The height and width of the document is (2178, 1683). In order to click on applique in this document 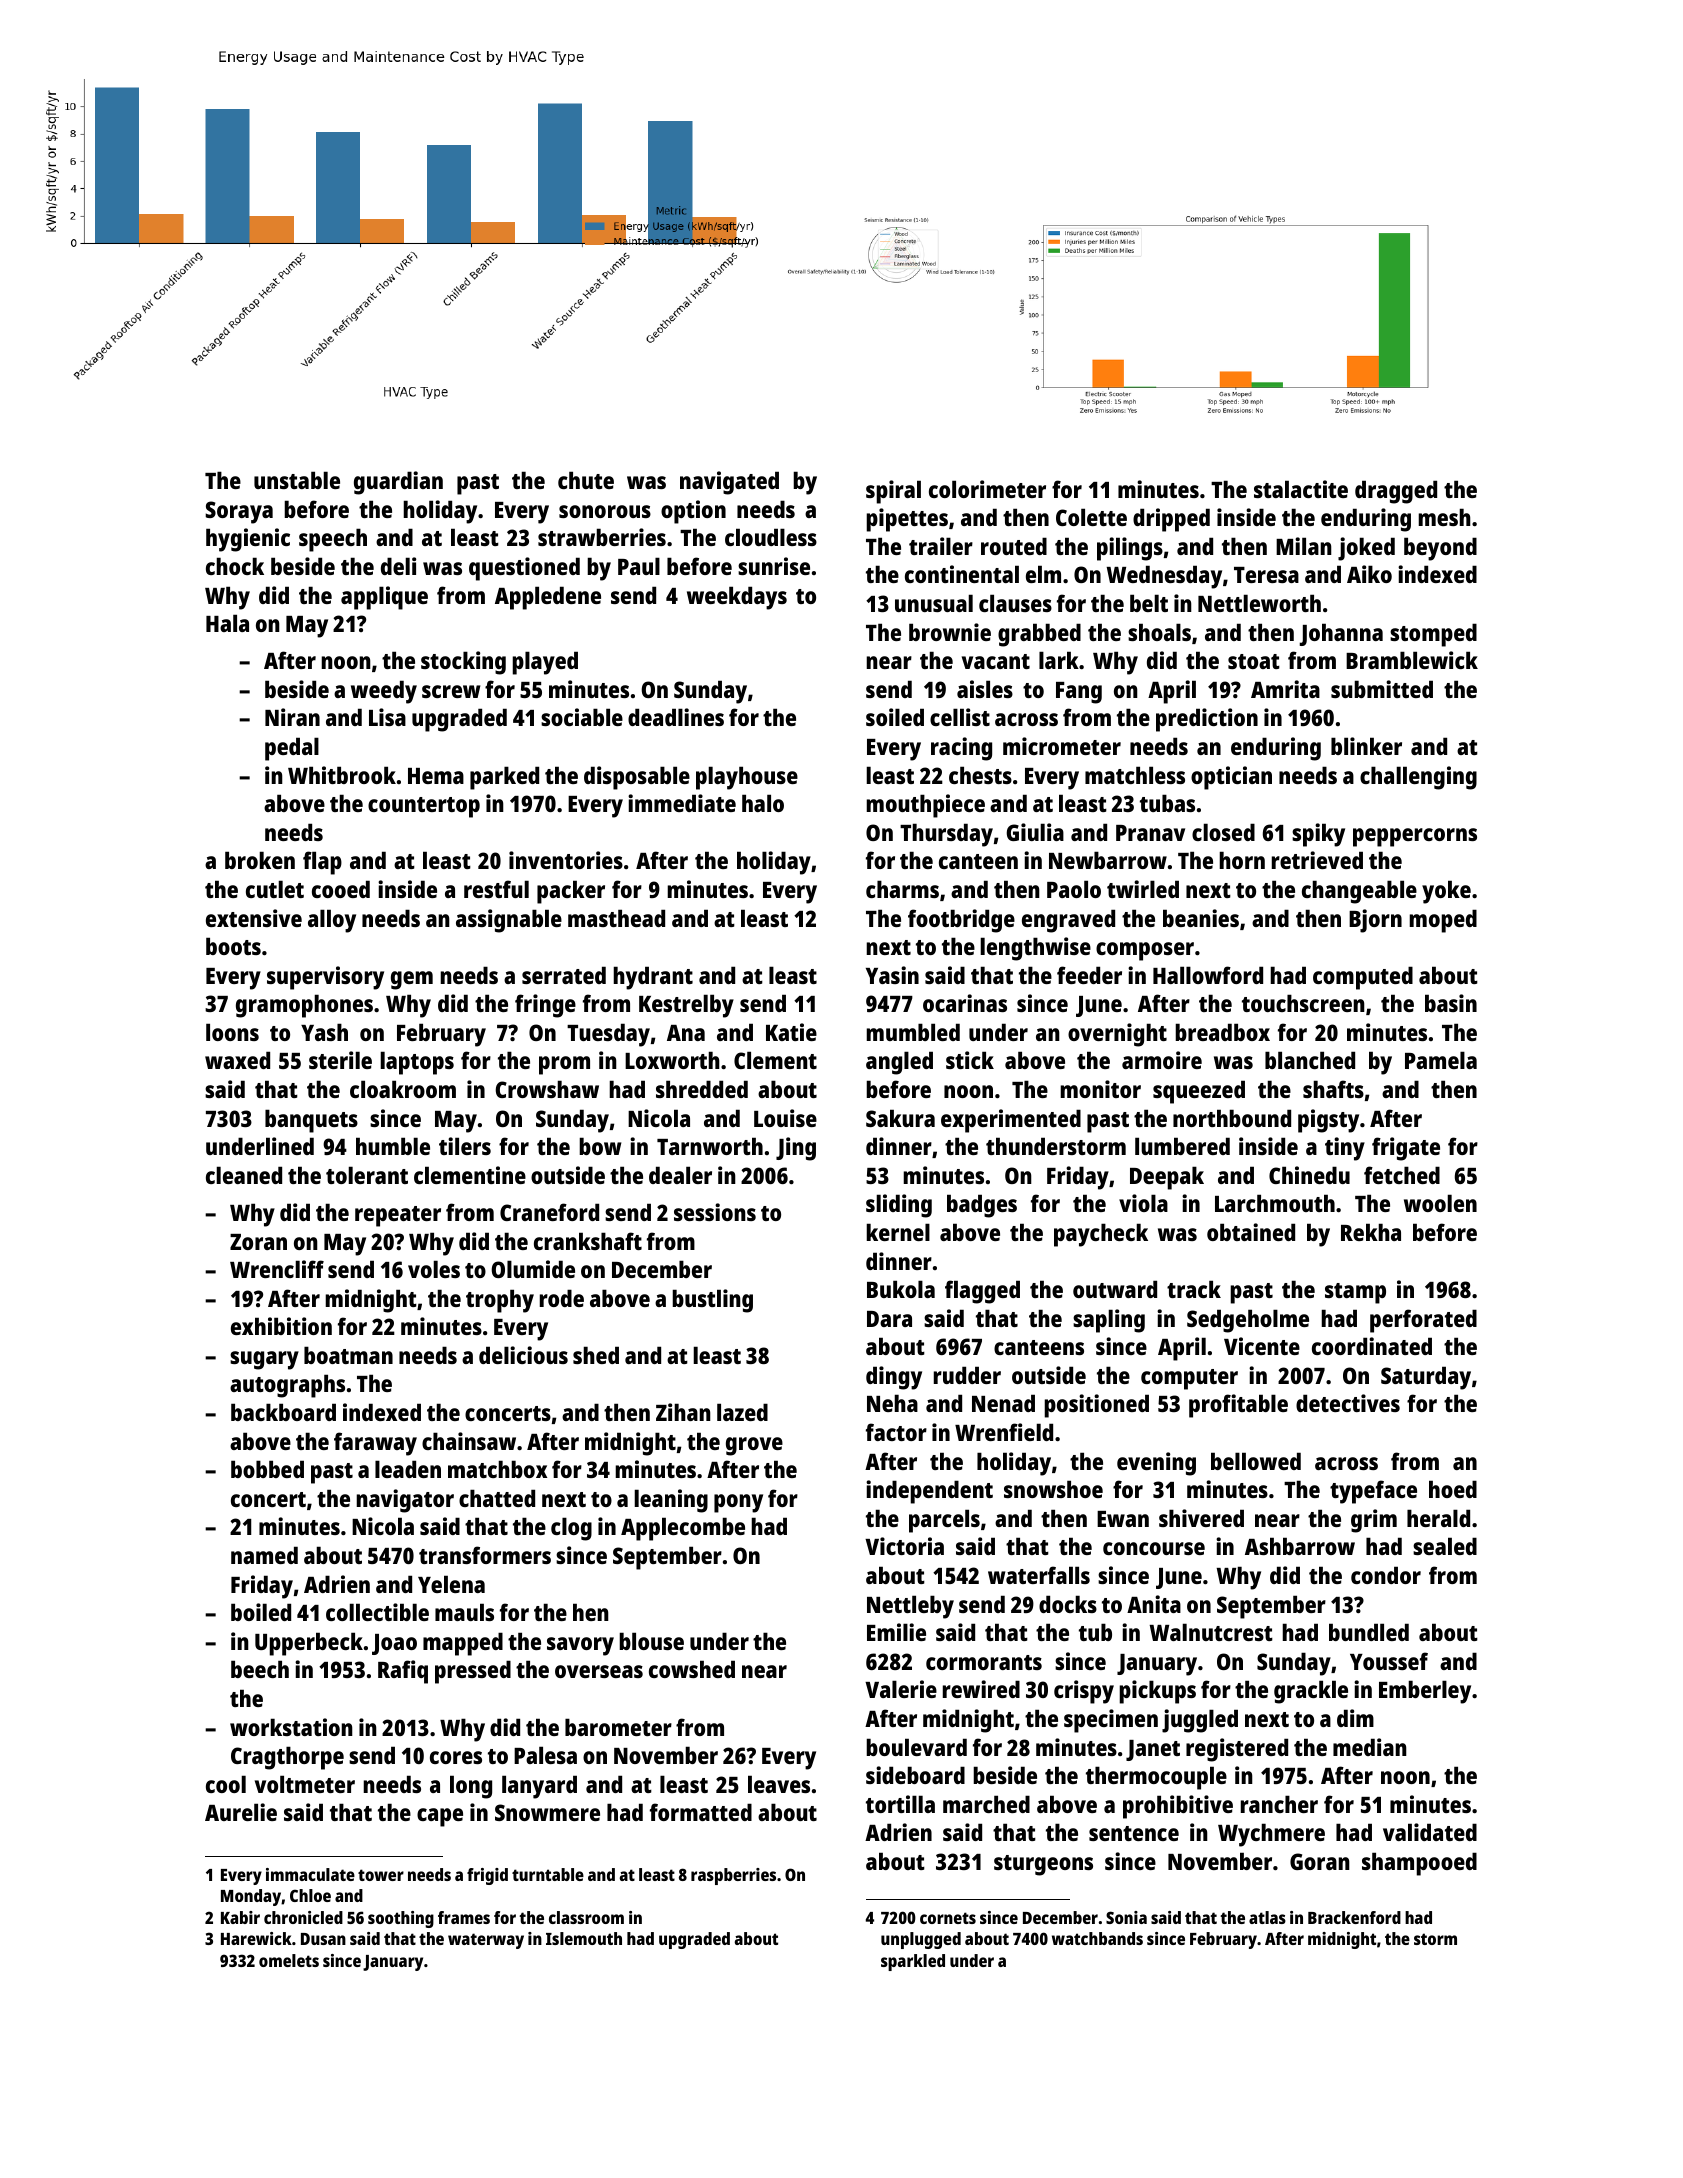, I will do `click(384, 598)`.
